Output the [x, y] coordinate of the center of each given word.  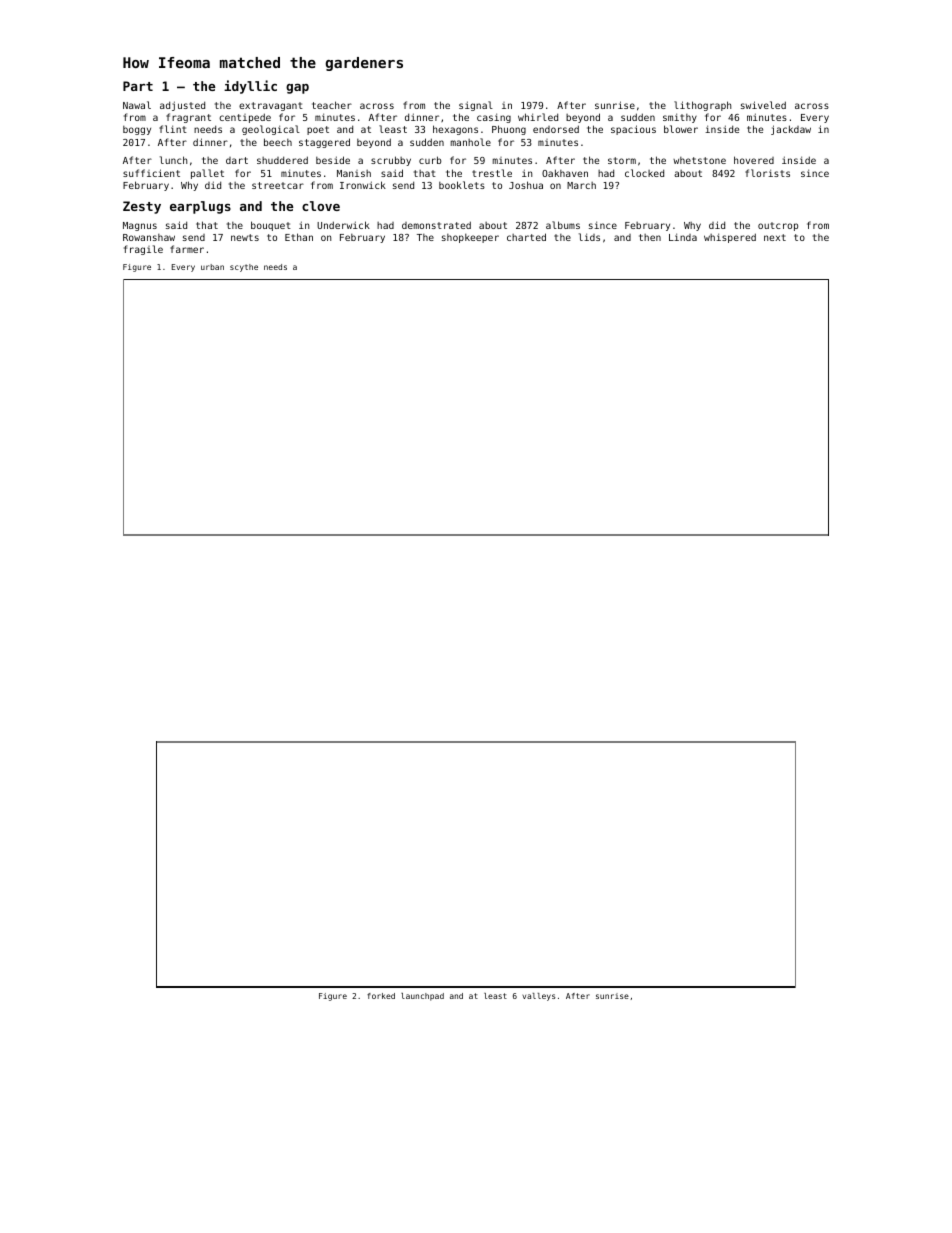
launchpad [422, 997]
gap [297, 89]
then [650, 237]
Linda [683, 237]
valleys [538, 997]
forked [381, 996]
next [775, 237]
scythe [244, 268]
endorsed [556, 129]
